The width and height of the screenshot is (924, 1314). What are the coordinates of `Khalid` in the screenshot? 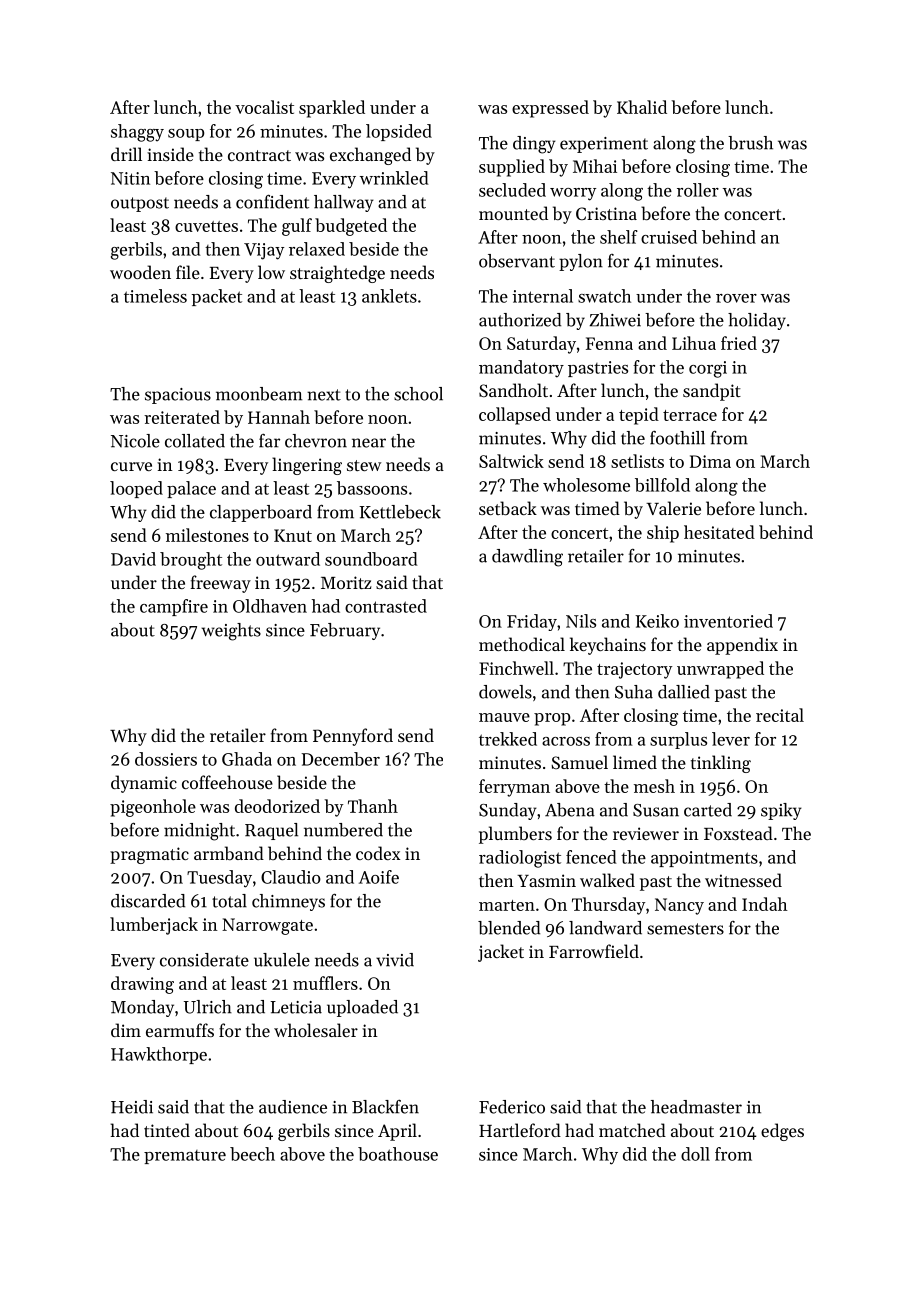 It's located at (642, 107).
